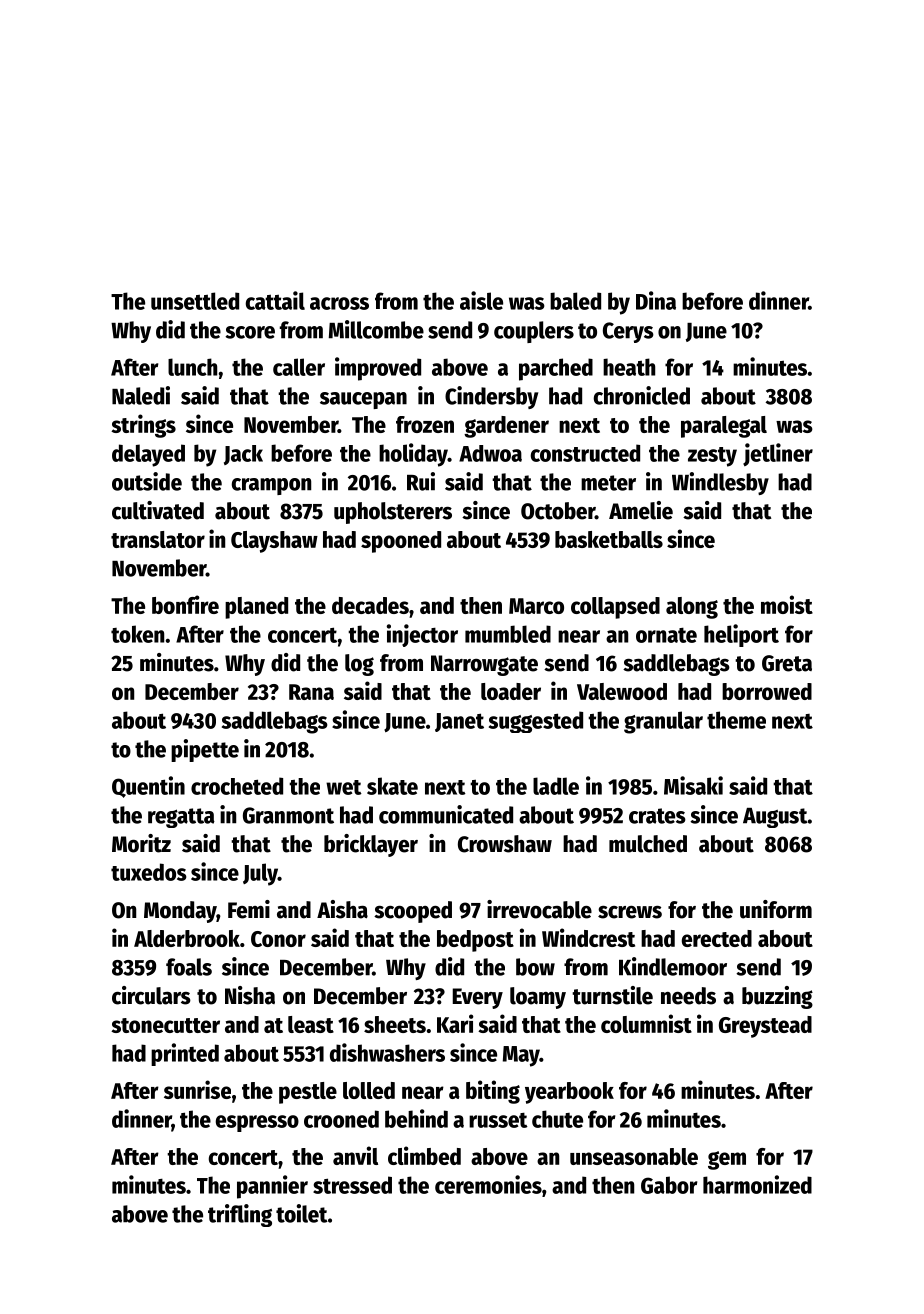  Describe the element at coordinates (165, 1025) in the screenshot. I see `stonecutter` at that location.
